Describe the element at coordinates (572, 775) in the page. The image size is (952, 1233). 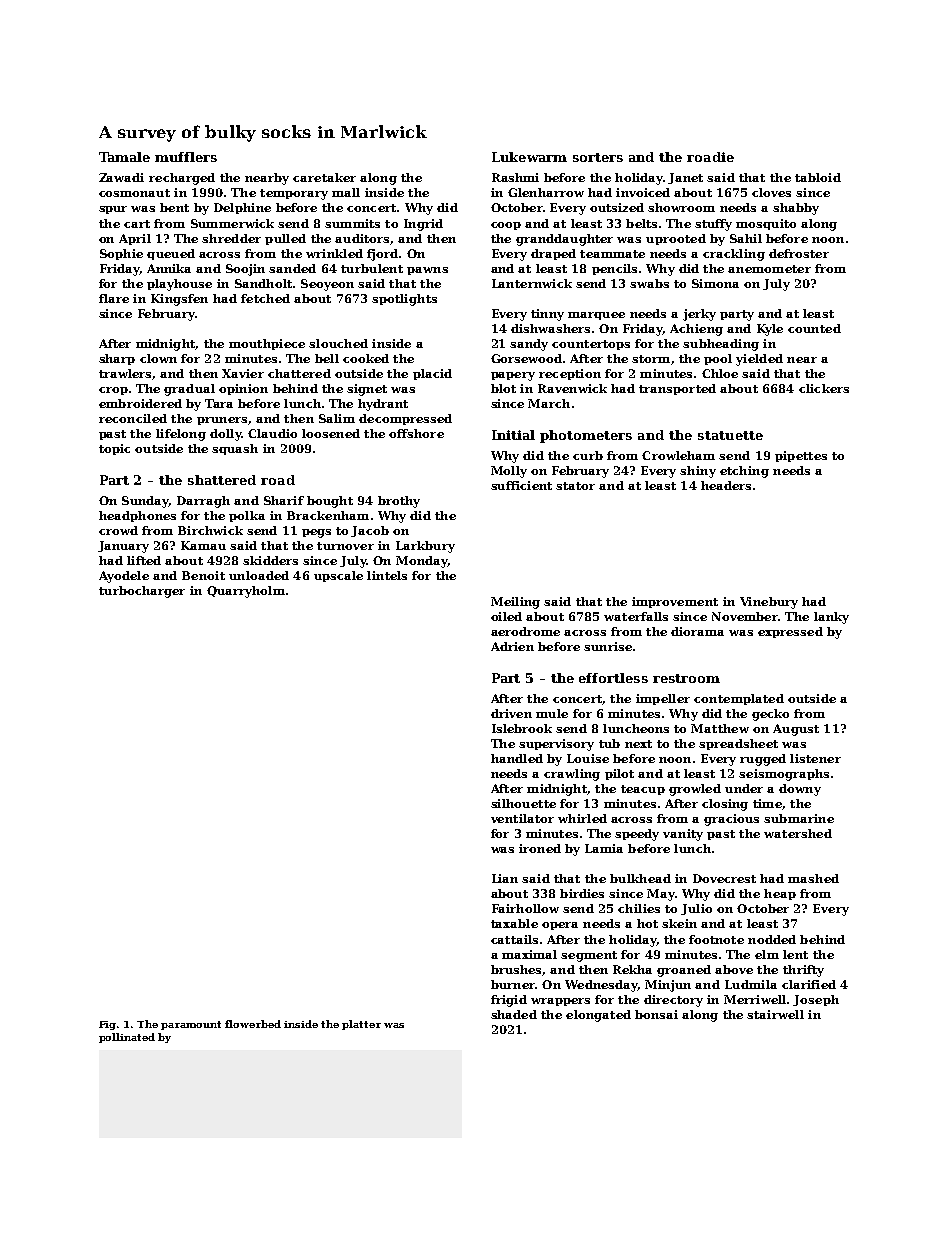
I see `crawling` at that location.
